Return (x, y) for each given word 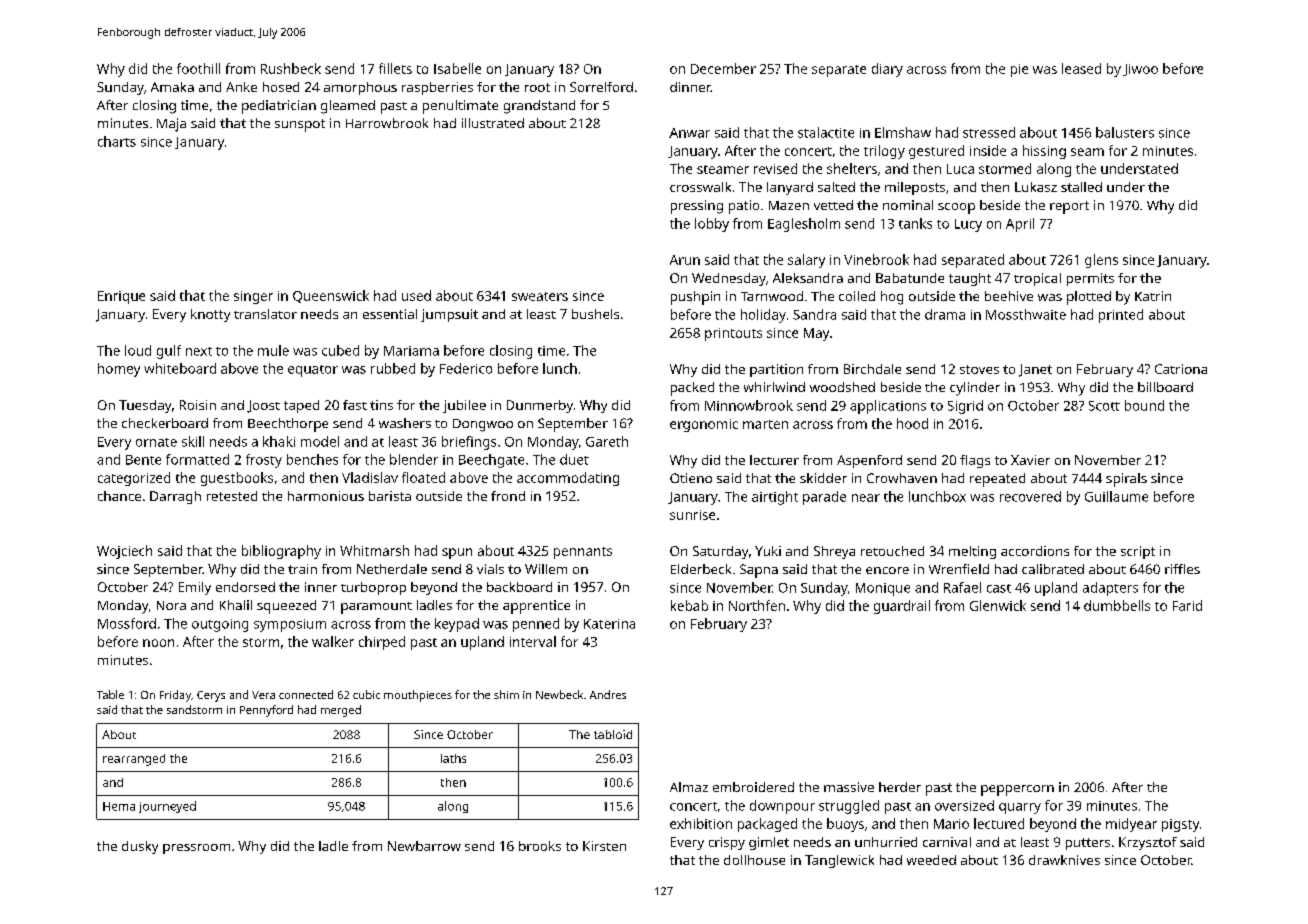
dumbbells (1117, 605)
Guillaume (1116, 496)
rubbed (393, 368)
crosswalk (700, 187)
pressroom (196, 849)
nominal (908, 205)
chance (119, 496)
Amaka (172, 87)
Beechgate (491, 461)
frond (508, 496)
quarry (1020, 808)
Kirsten (604, 846)
